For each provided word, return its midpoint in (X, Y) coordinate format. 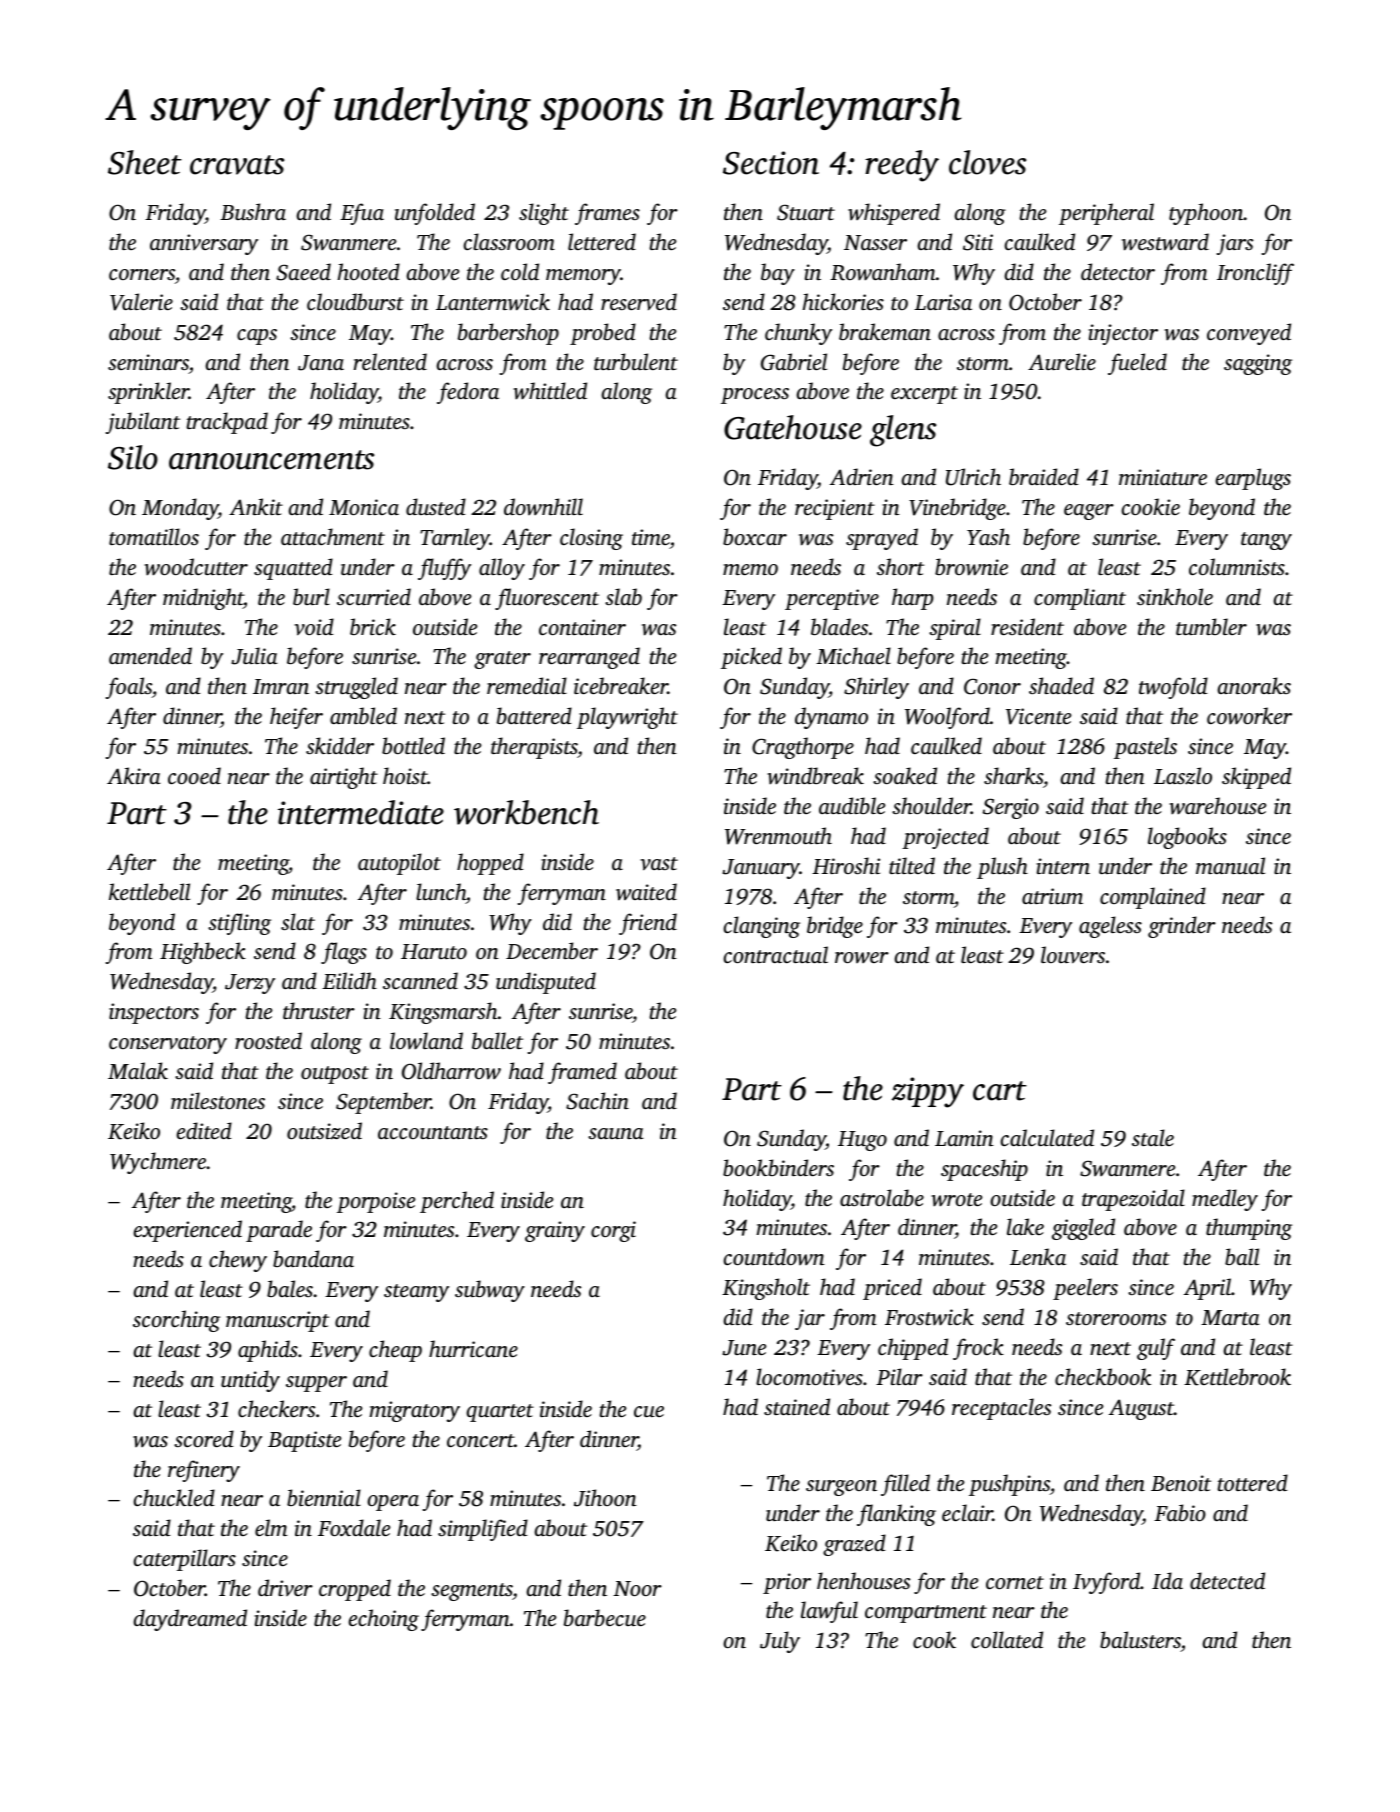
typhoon (1206, 214)
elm (271, 1527)
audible (852, 805)
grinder (1182, 927)
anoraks (1254, 685)
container (582, 627)
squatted (293, 569)
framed (582, 1073)
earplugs (1253, 479)
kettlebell (149, 891)
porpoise (376, 1202)
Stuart (806, 212)
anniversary (204, 244)
